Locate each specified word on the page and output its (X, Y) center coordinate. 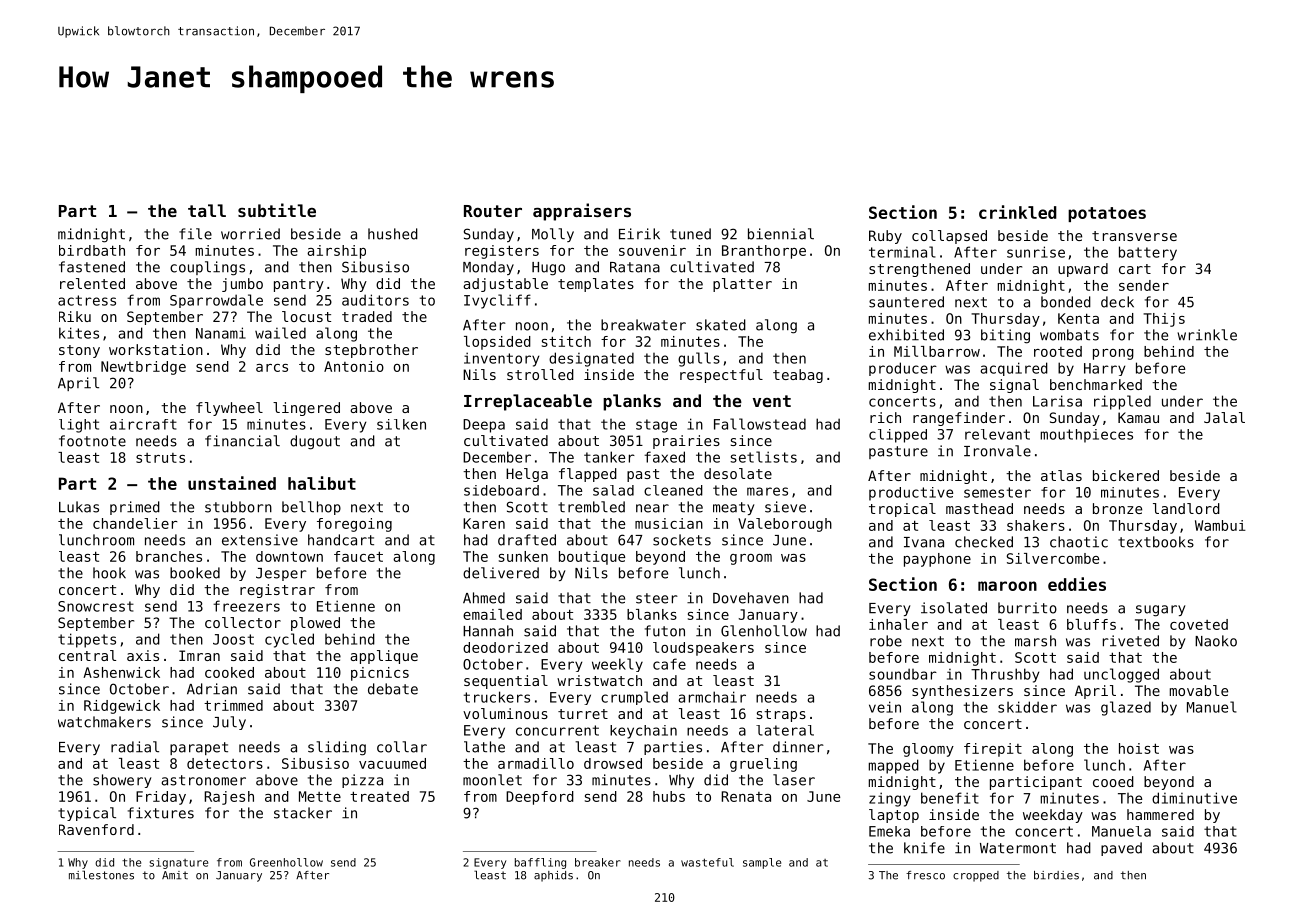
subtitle (277, 210)
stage (656, 426)
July (229, 723)
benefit (950, 798)
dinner (798, 747)
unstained (232, 483)
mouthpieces (1087, 436)
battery (1148, 253)
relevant (997, 434)
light (79, 426)
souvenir (652, 250)
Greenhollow (286, 862)
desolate (738, 473)
